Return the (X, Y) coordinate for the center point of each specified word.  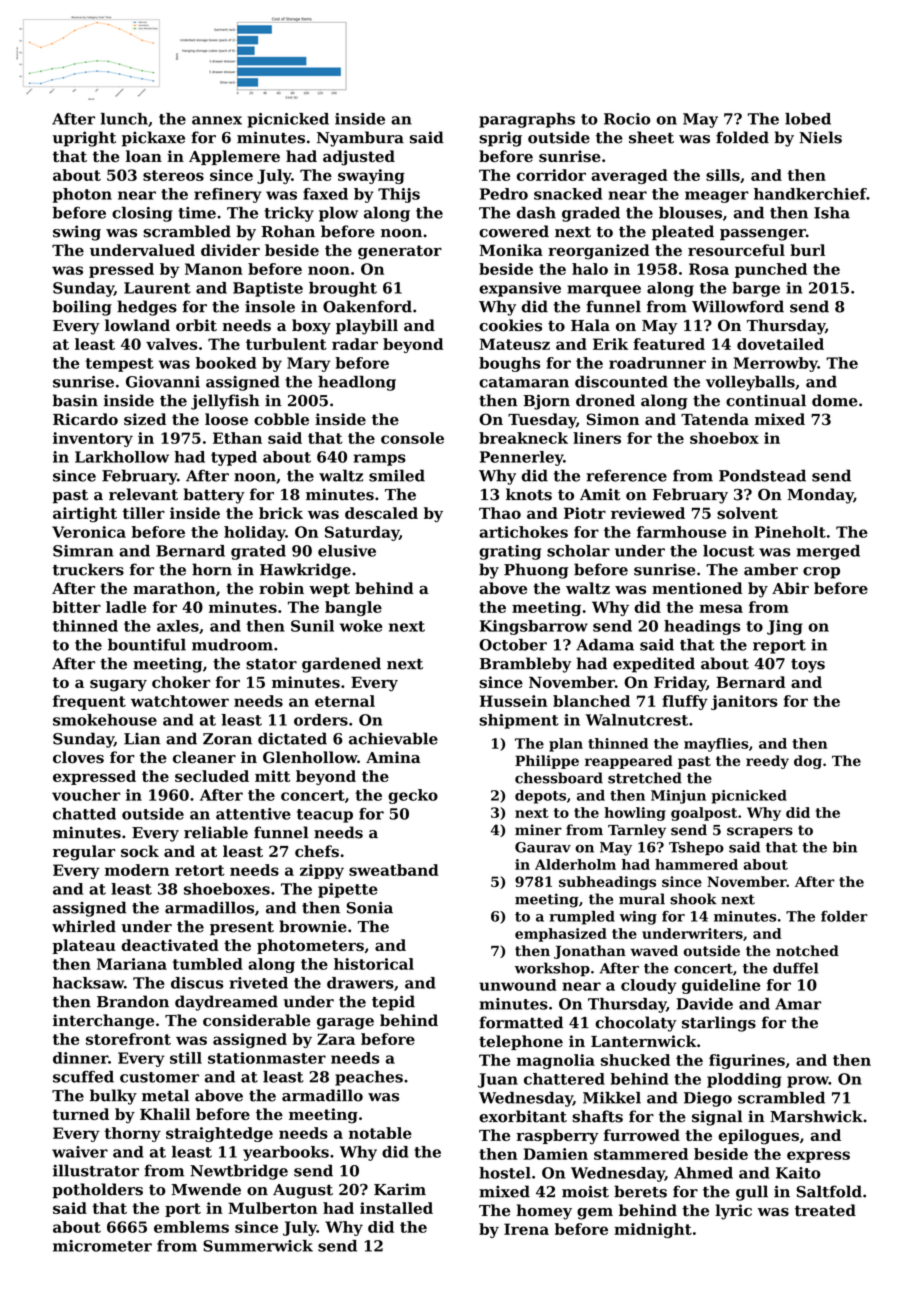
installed (396, 1208)
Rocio (627, 119)
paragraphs (527, 120)
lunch (124, 119)
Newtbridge (239, 1172)
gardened (341, 665)
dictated (292, 738)
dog (808, 762)
